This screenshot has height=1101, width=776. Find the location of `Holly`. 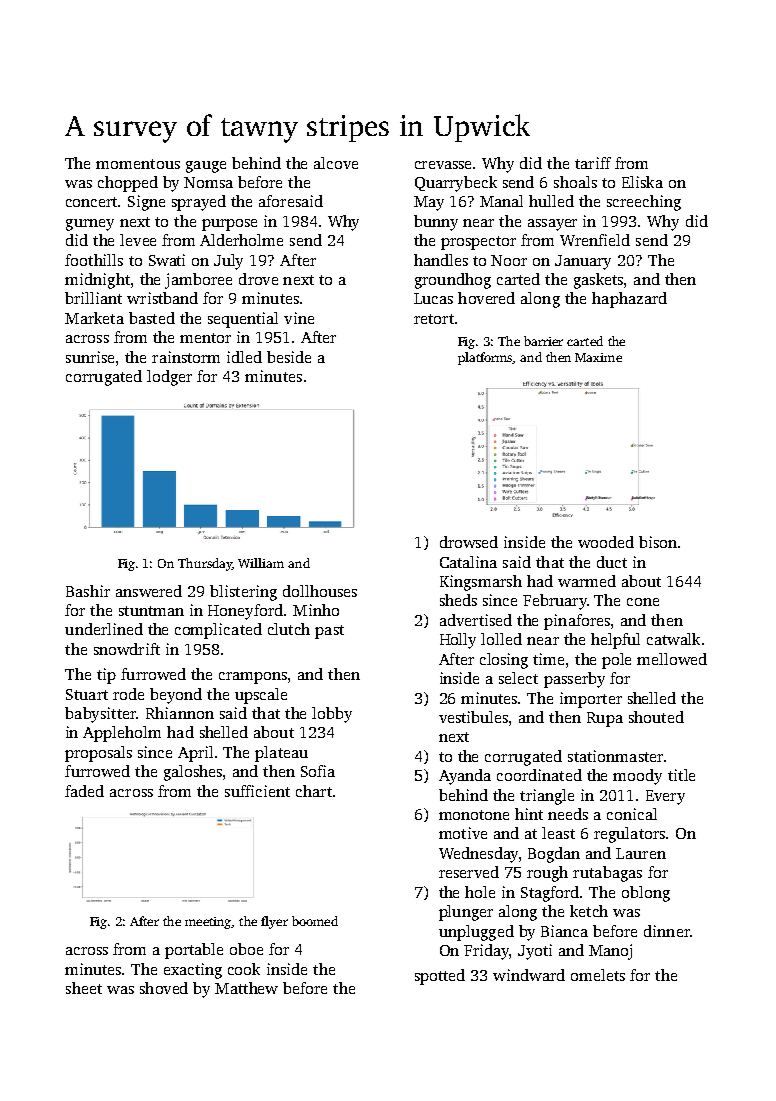

Holly is located at coordinates (458, 641).
